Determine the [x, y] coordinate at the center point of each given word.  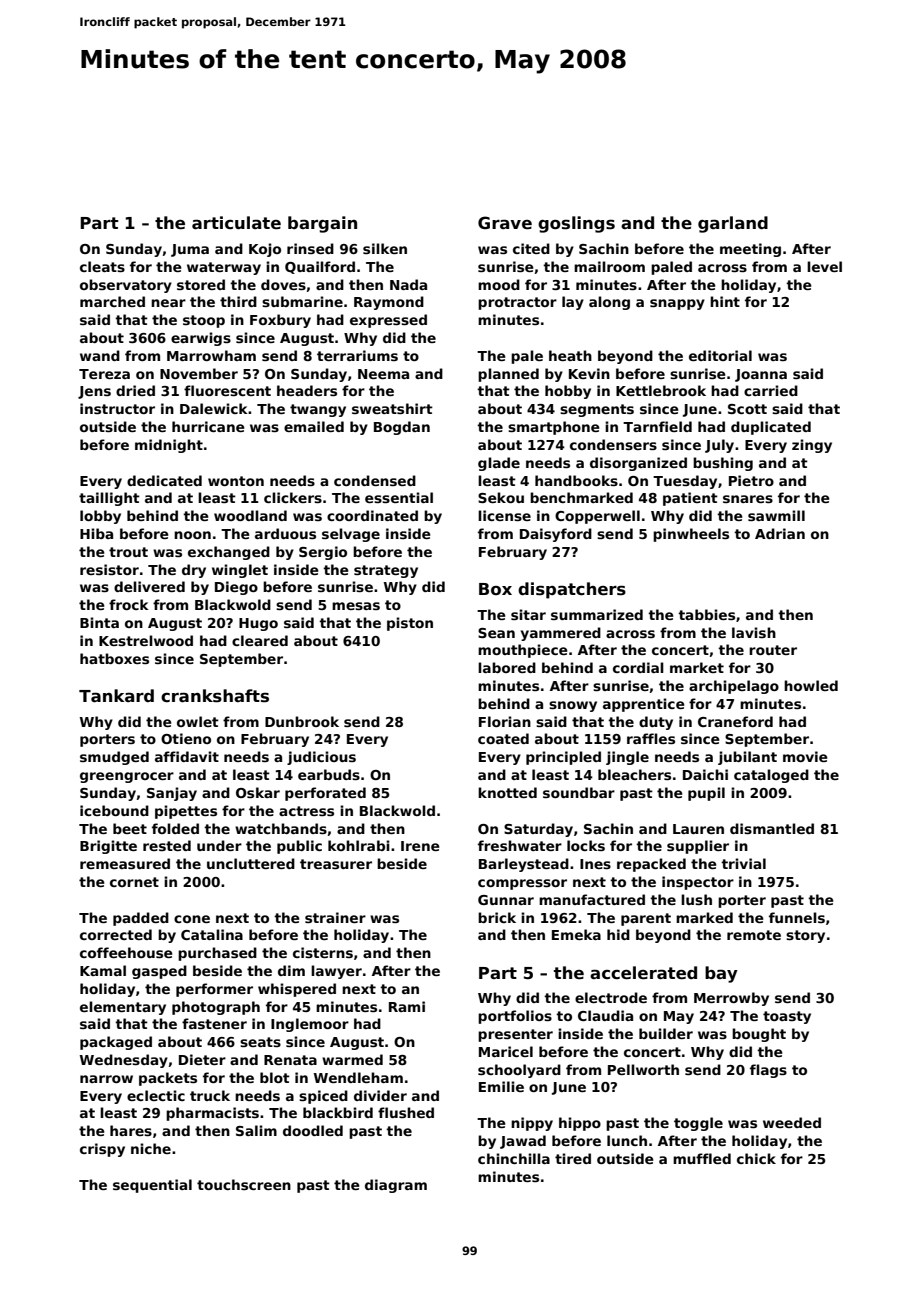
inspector [698, 883]
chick [756, 1158]
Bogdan [402, 428]
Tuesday [685, 482]
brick [497, 917]
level [824, 266]
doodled [313, 1130]
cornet [134, 882]
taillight [109, 499]
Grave [505, 223]
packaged [116, 1043]
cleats [102, 266]
